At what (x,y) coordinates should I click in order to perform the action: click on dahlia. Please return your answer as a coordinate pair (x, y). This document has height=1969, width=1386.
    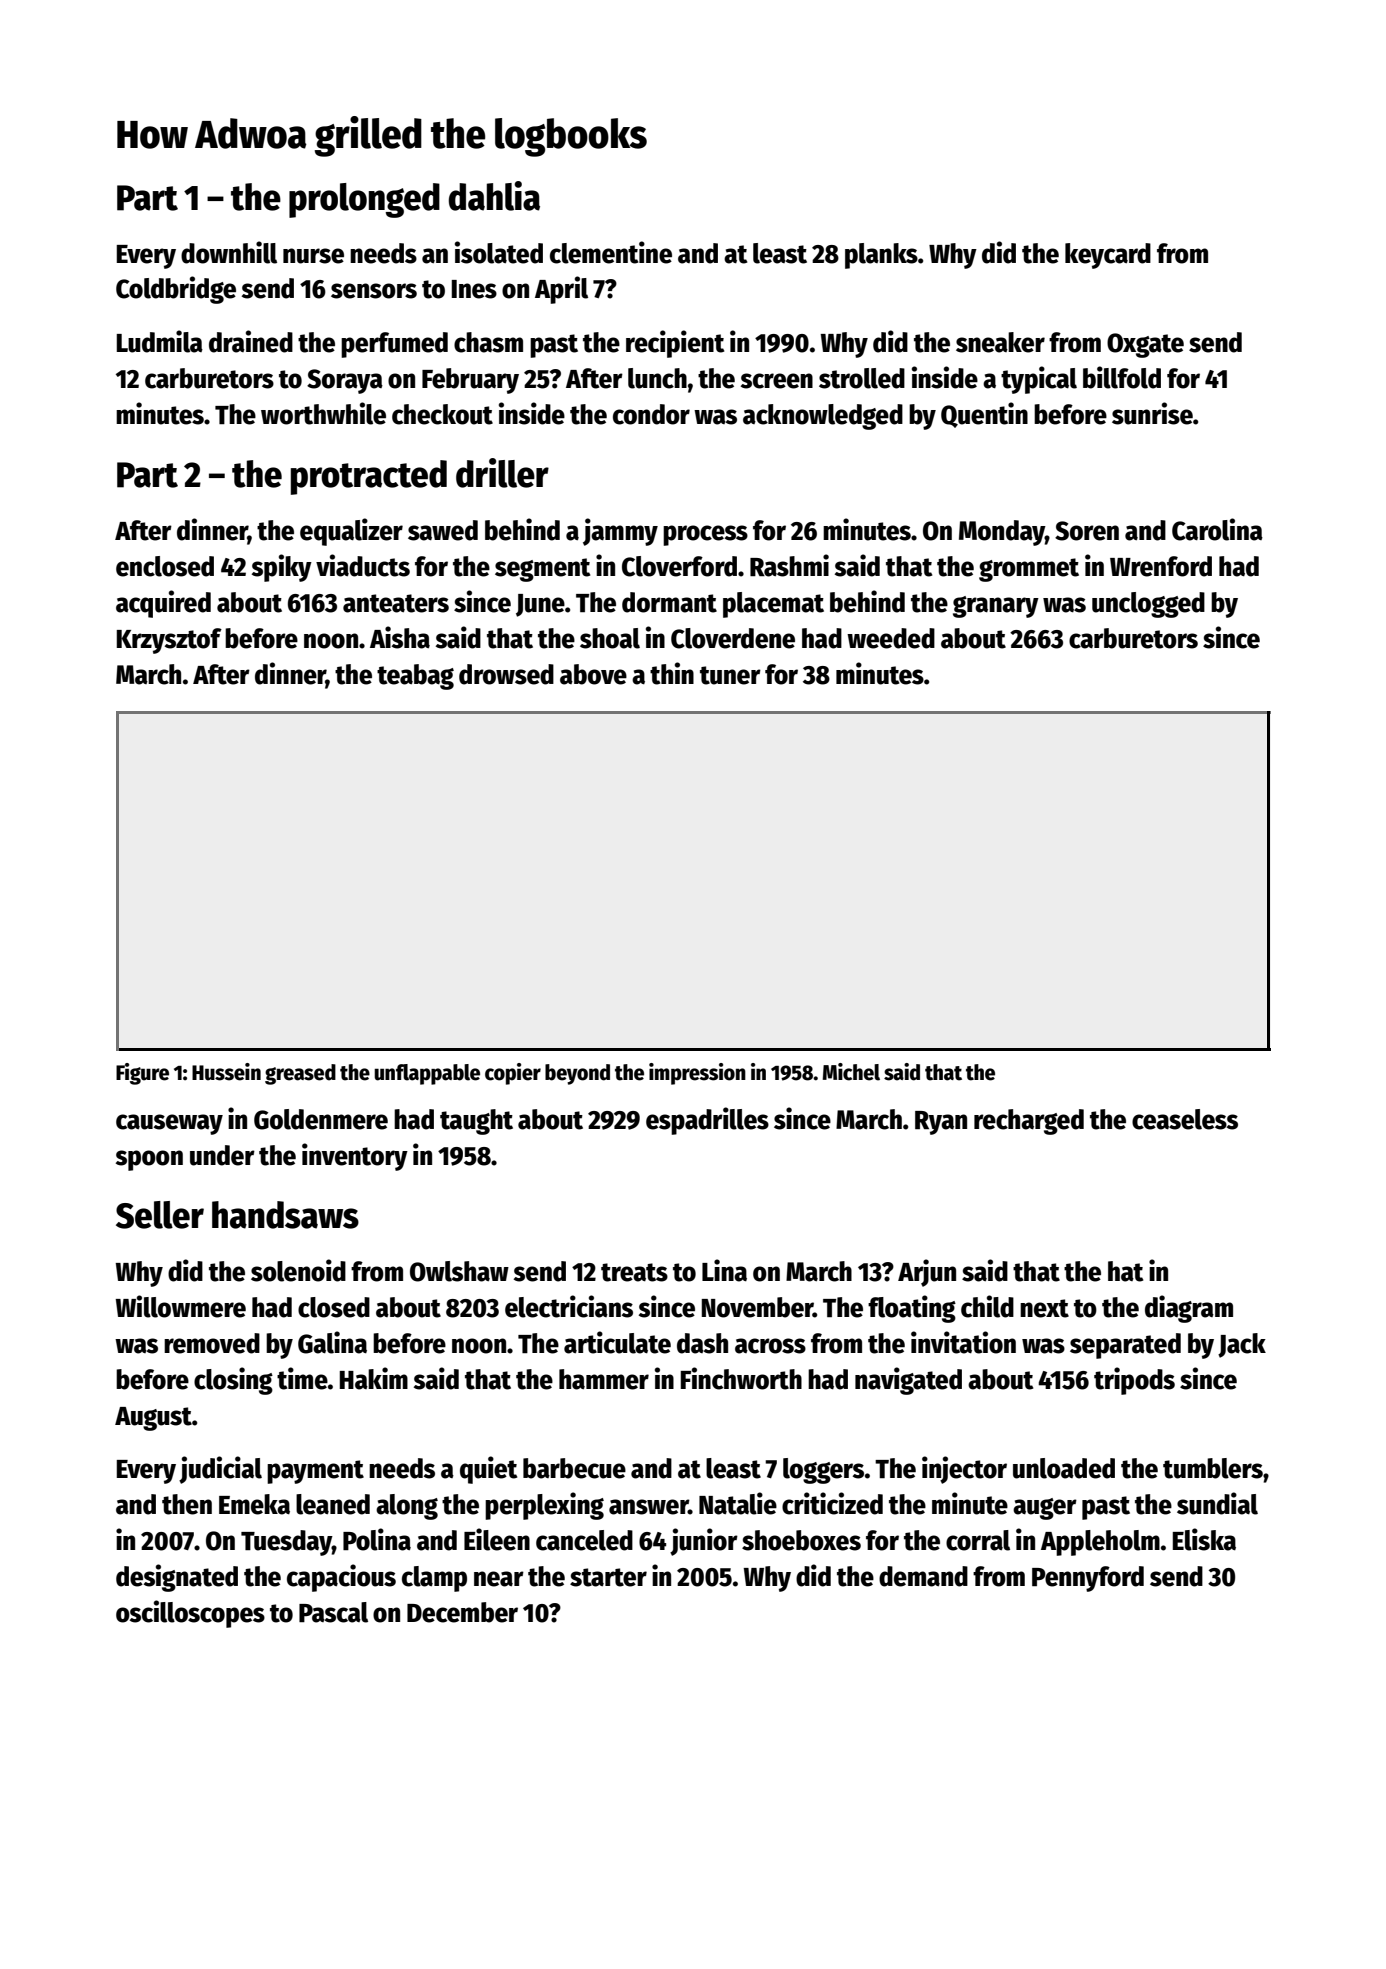
    Looking at the image, I should click on (494, 196).
